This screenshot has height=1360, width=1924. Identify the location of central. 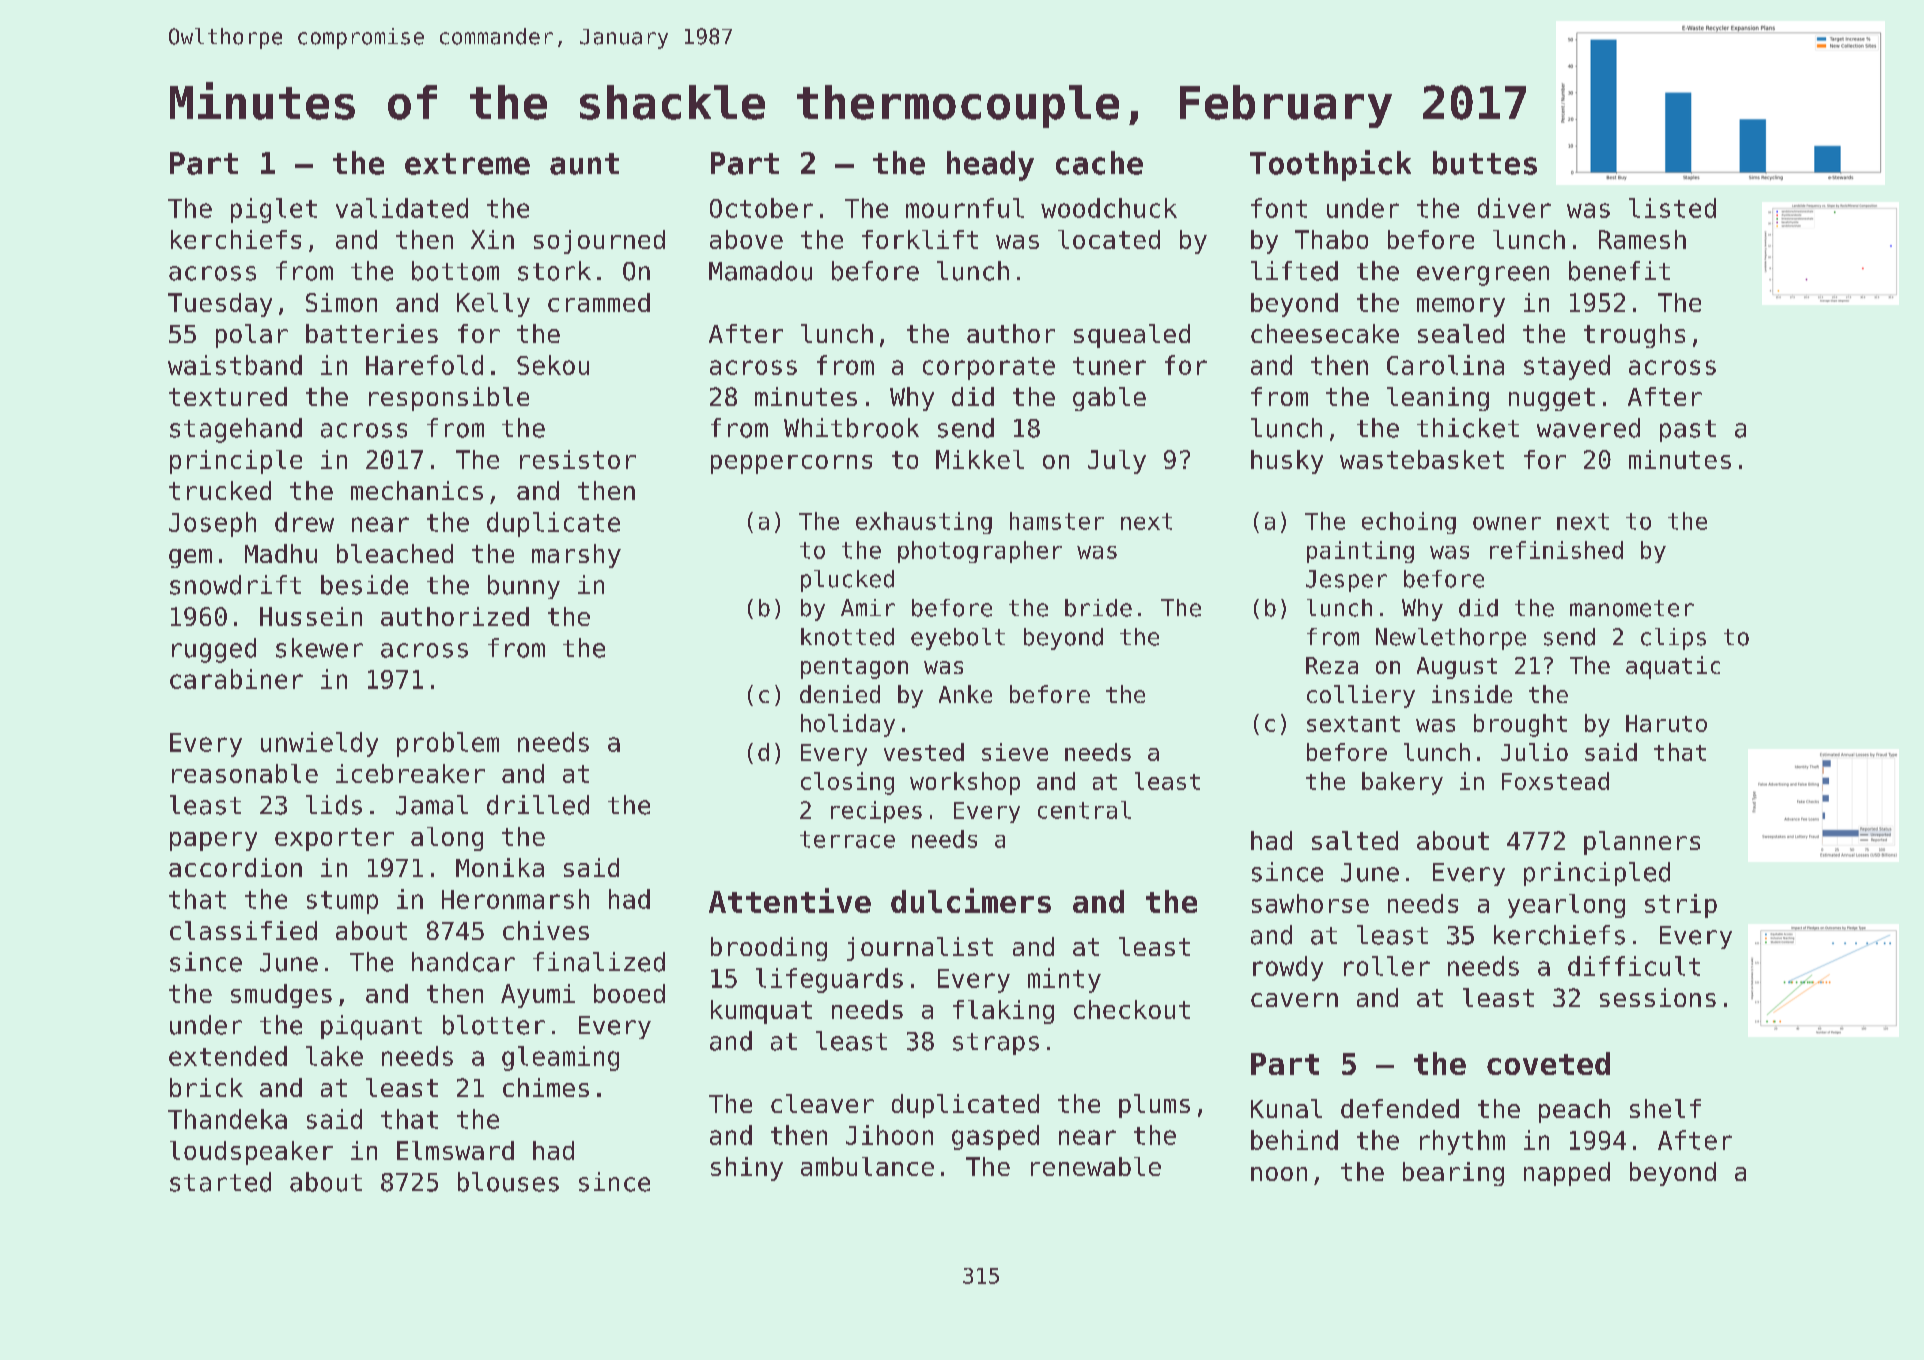
(1084, 810).
